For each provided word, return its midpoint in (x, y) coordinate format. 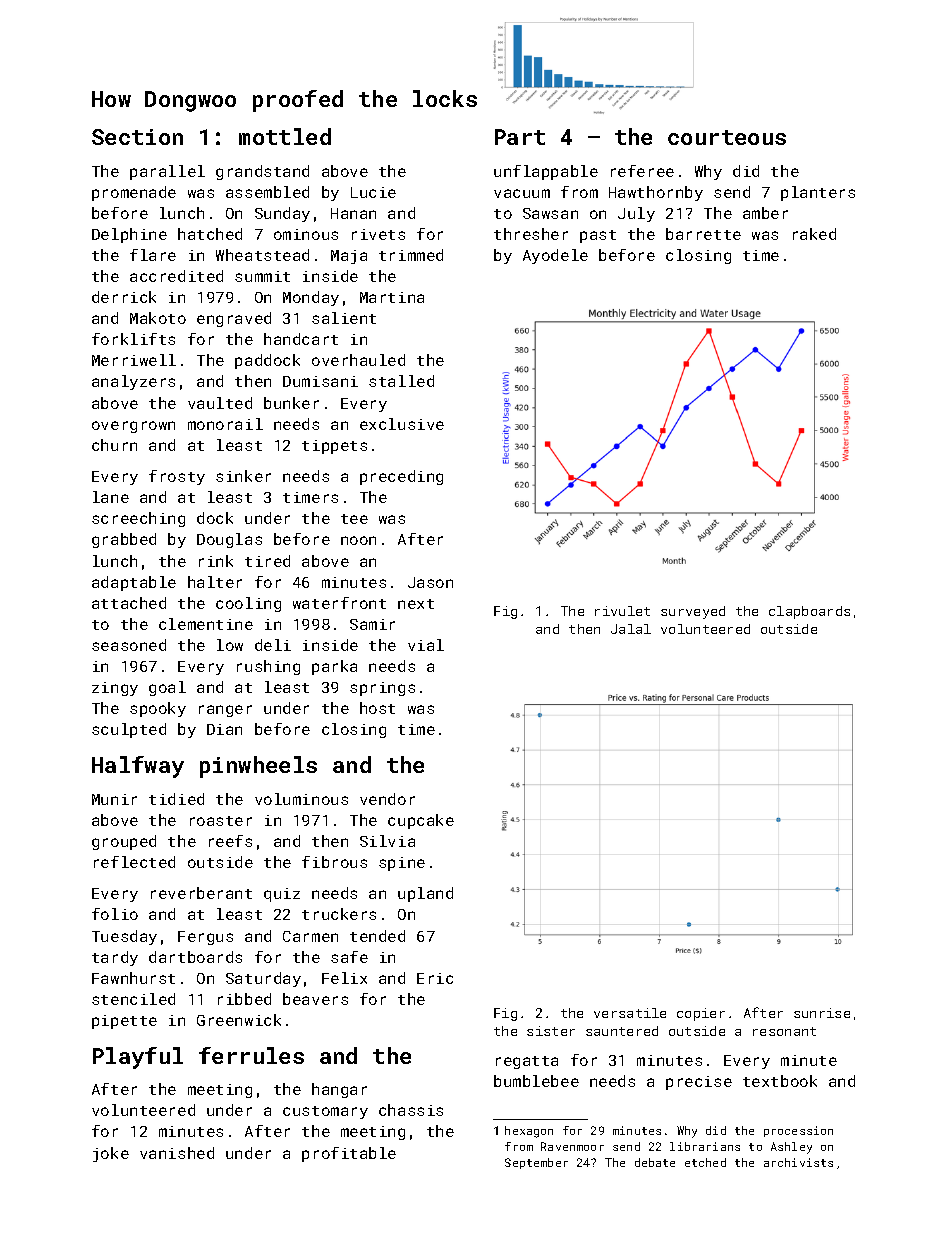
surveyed (693, 612)
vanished (177, 1153)
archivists (798, 1162)
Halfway (138, 767)
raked (814, 234)
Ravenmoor (572, 1146)
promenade (134, 193)
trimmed (411, 255)
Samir (372, 624)
